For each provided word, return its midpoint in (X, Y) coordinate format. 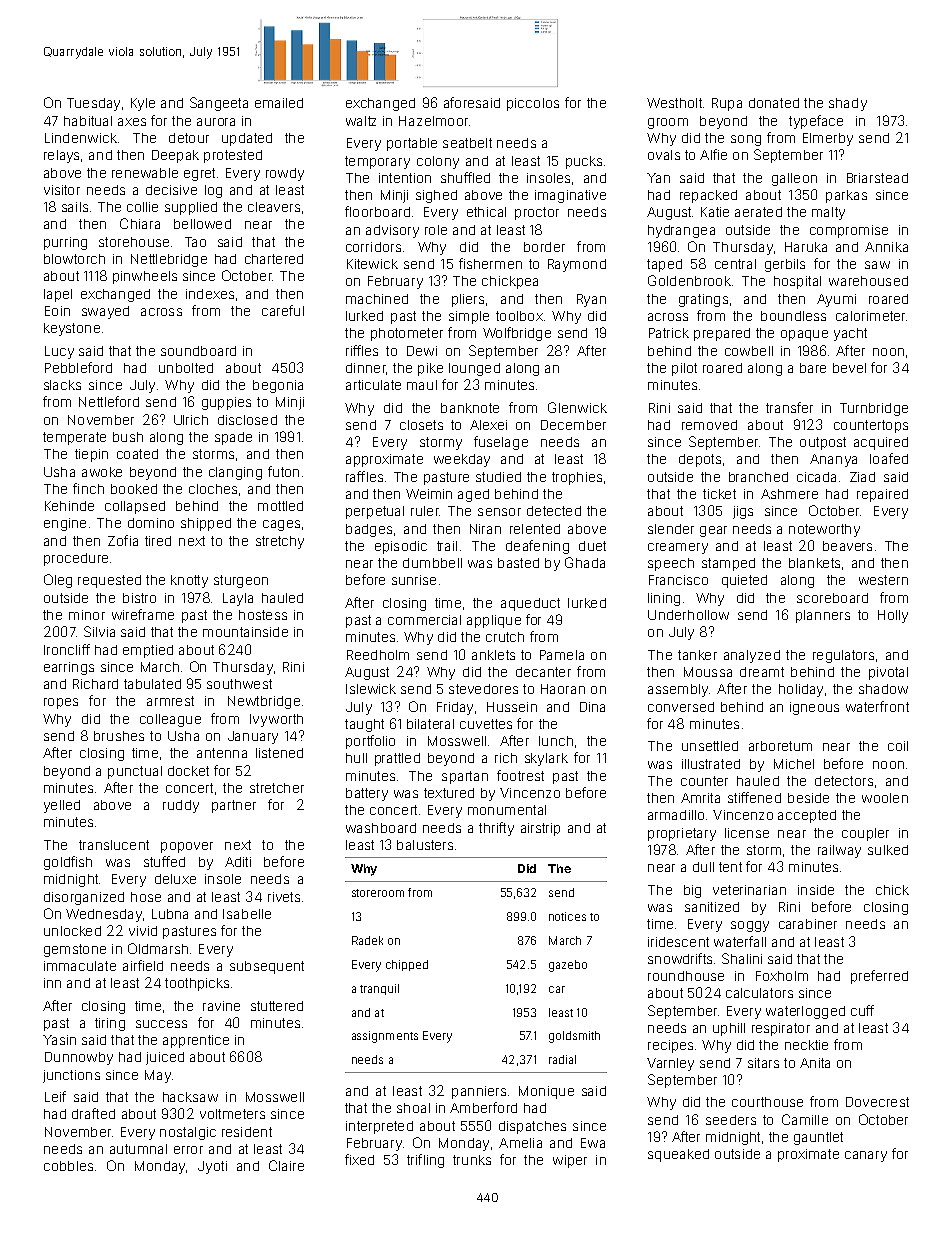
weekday (462, 460)
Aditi (238, 862)
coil (898, 746)
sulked (888, 850)
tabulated (152, 684)
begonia (278, 386)
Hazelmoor (433, 121)
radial (562, 1059)
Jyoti (212, 1167)
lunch (556, 741)
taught (364, 725)
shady (848, 104)
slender (671, 529)
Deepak (175, 156)
